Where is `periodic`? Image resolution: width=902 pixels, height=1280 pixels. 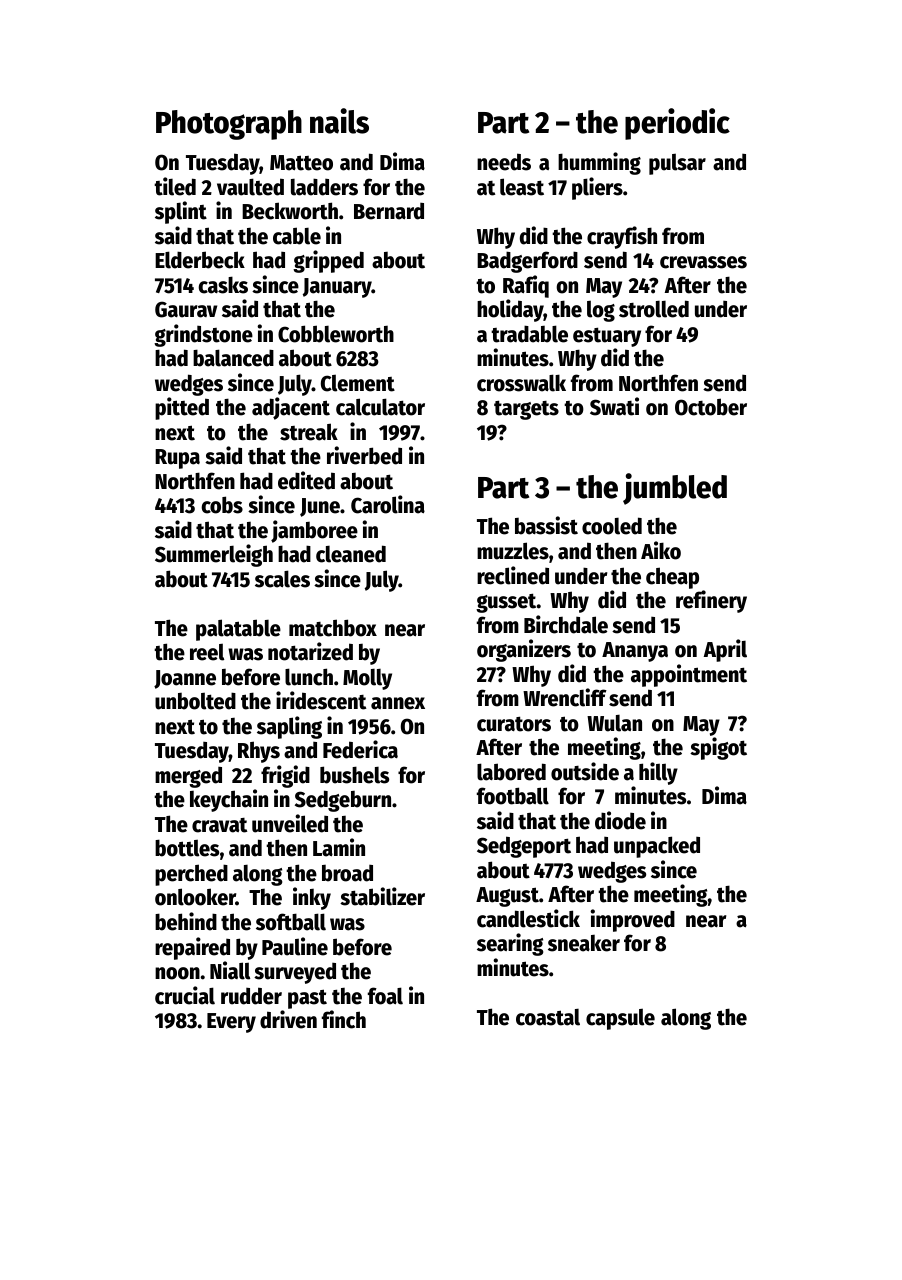 periodic is located at coordinates (677, 124).
